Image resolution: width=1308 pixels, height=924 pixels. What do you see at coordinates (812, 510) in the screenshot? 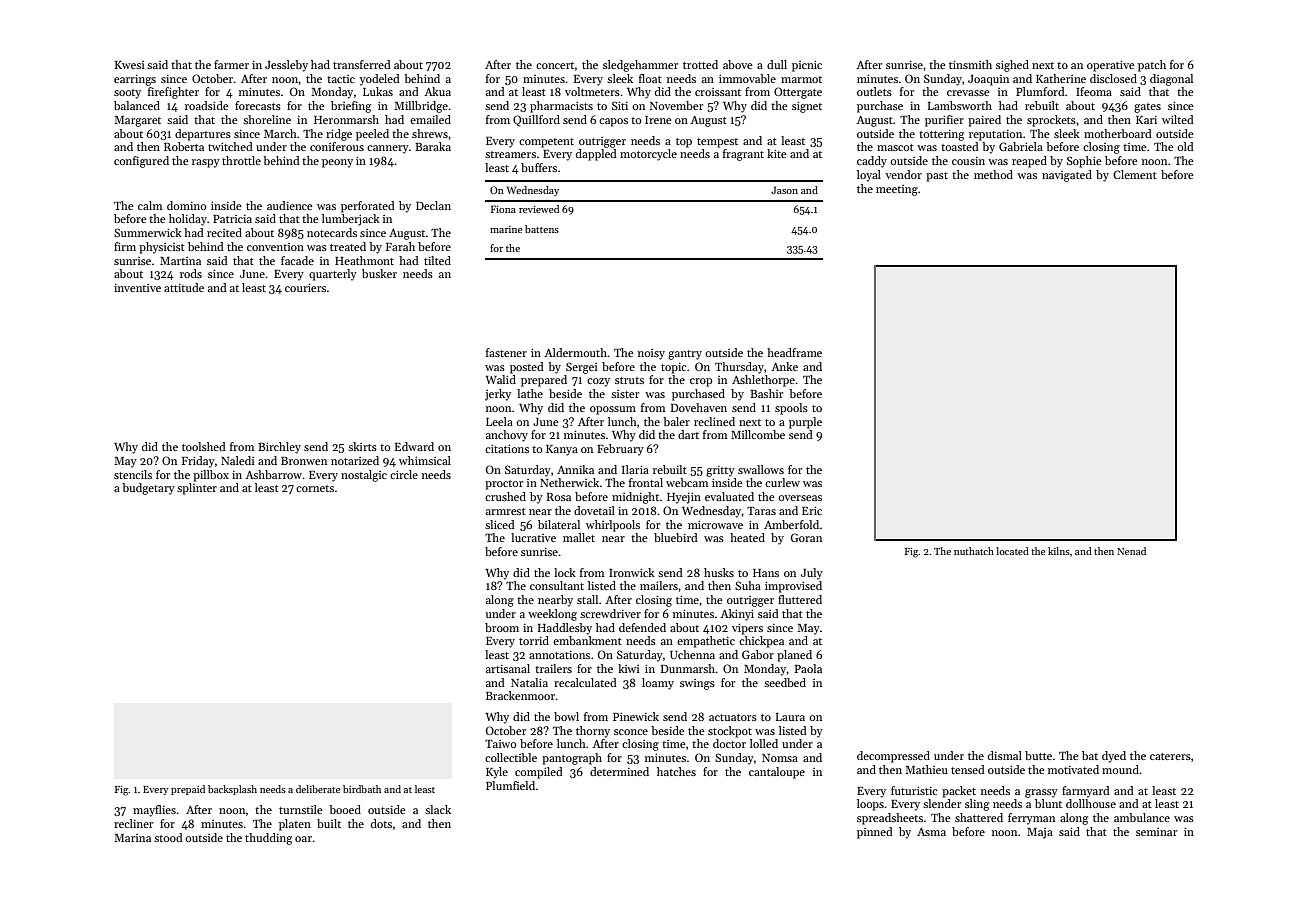
I see `Eric` at bounding box center [812, 510].
